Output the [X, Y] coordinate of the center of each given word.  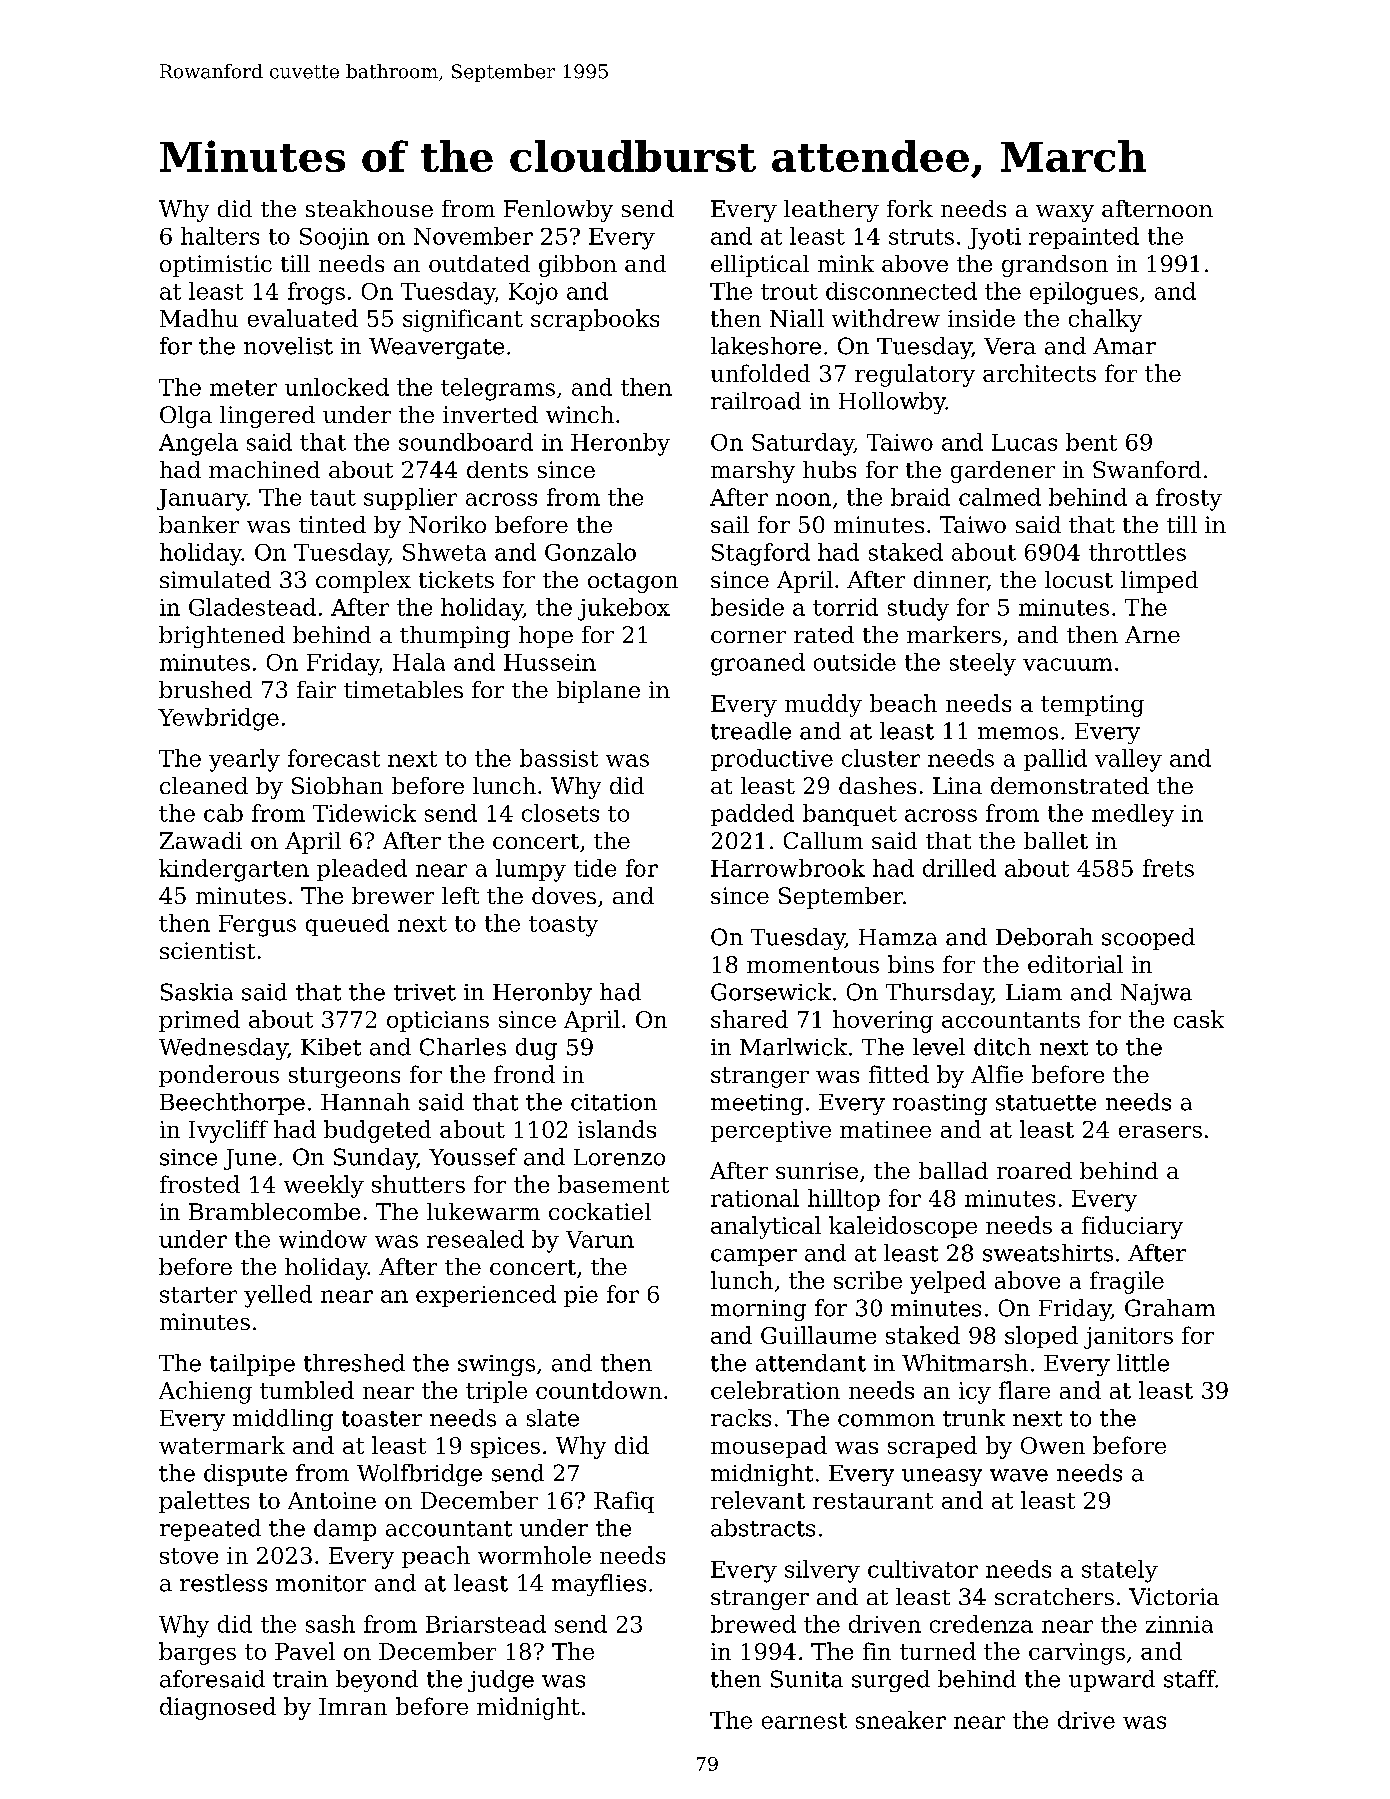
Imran [353, 1706]
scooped [1148, 939]
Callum [823, 840]
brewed [753, 1624]
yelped [948, 1282]
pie [581, 1296]
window [323, 1239]
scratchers [1054, 1596]
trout [789, 292]
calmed [1000, 497]
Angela [198, 444]
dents [497, 469]
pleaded [362, 870]
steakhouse [369, 208]
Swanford [1147, 469]
